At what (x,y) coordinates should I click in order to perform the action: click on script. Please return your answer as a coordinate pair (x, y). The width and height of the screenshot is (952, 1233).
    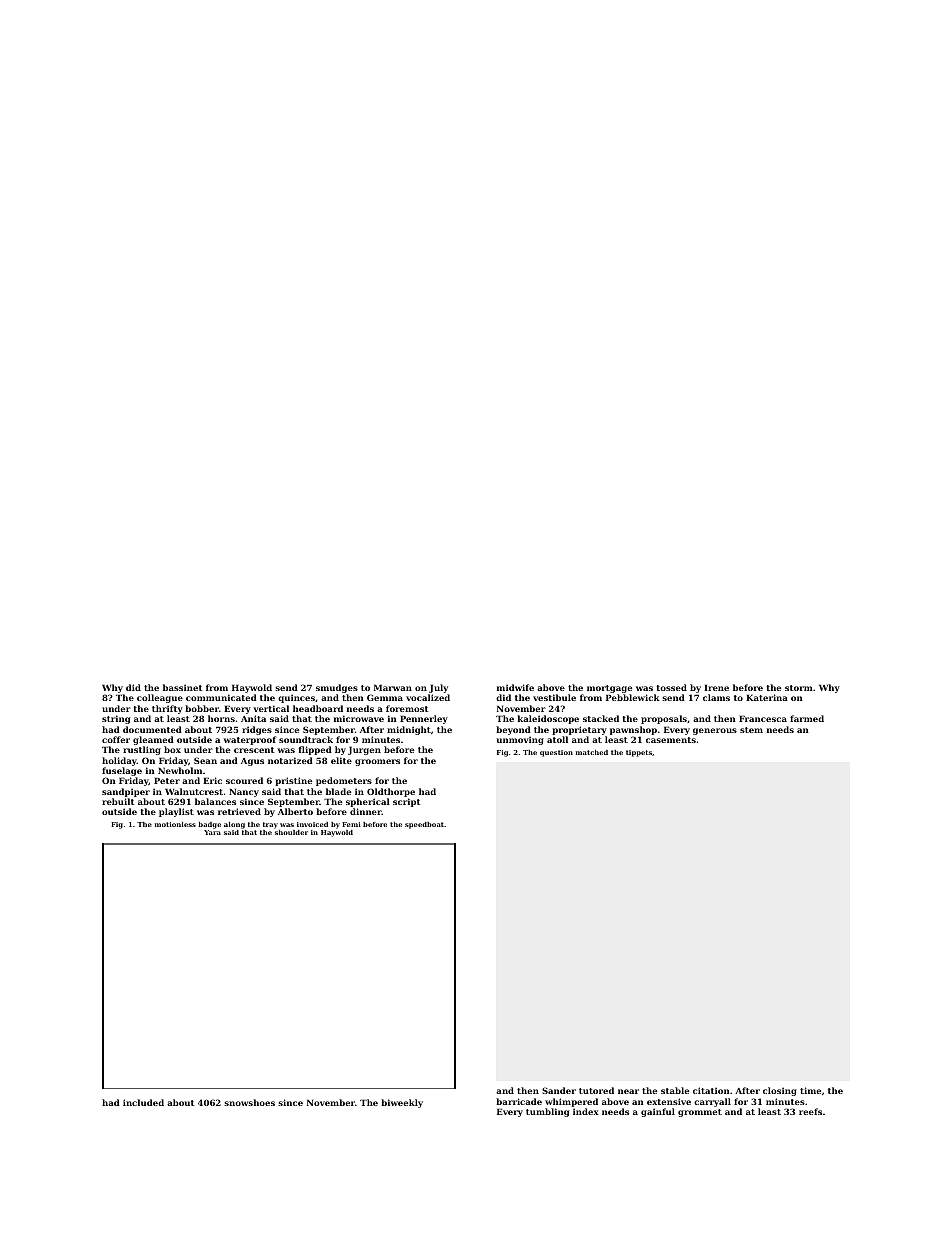
    Looking at the image, I should click on (406, 802).
